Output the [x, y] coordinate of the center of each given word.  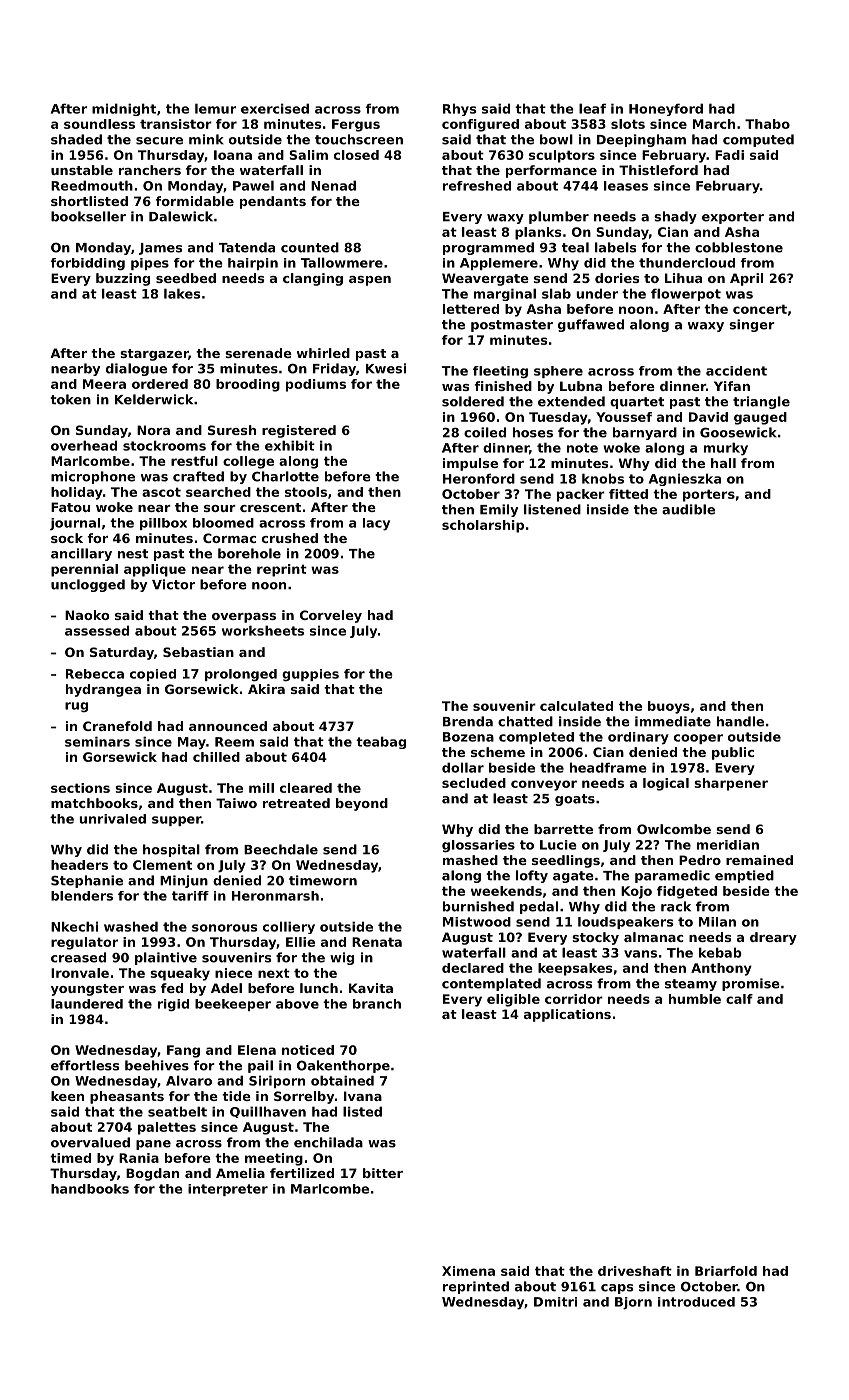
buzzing [123, 279]
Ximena [468, 1271]
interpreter [228, 1190]
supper [176, 821]
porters [709, 495]
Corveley [331, 616]
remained [759, 860]
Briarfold [726, 1271]
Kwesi [386, 368]
